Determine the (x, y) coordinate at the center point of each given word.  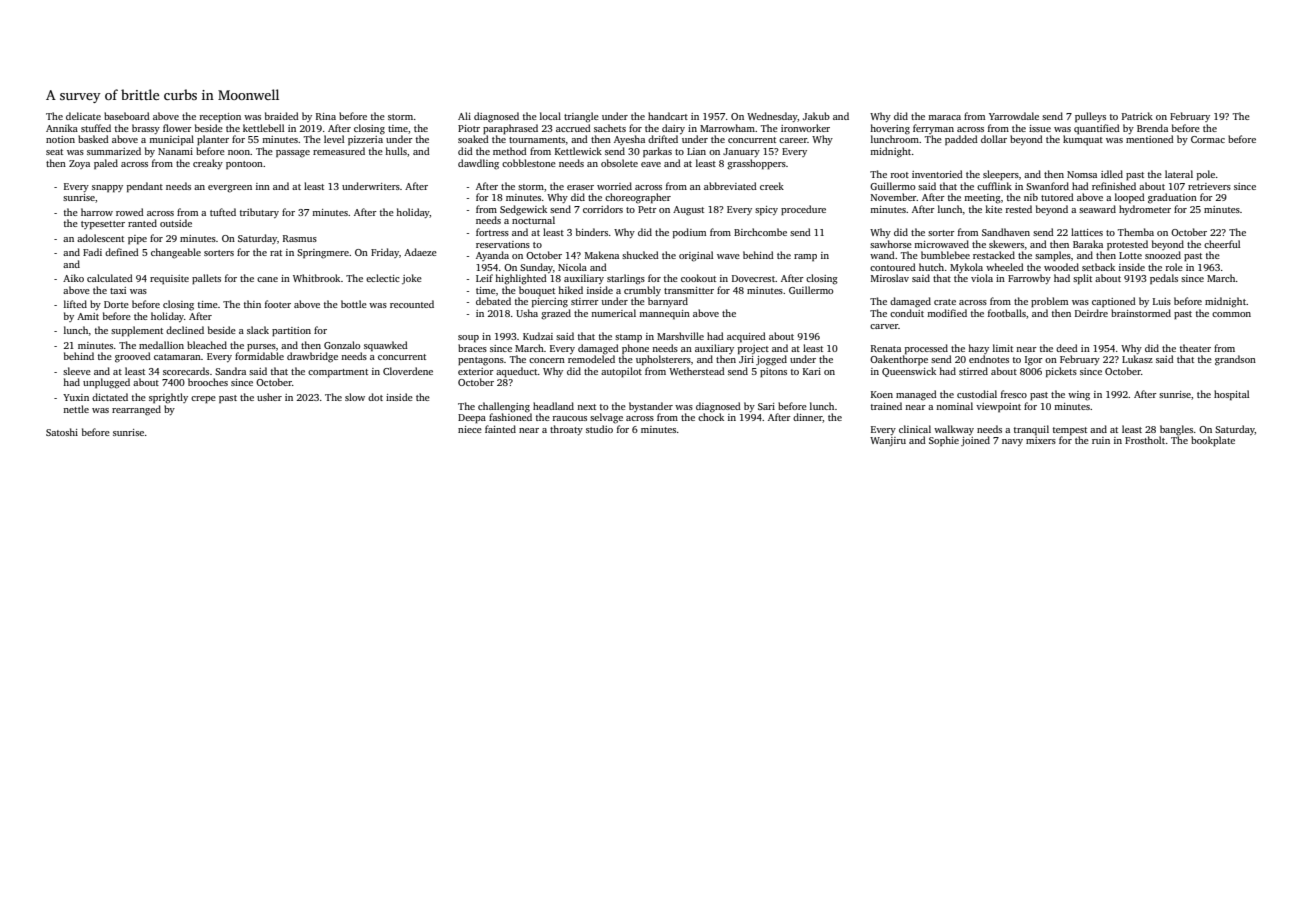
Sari (766, 406)
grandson (1235, 360)
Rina (326, 116)
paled (106, 164)
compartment (338, 373)
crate (945, 302)
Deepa (472, 419)
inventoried (937, 174)
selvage (606, 418)
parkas (657, 152)
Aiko (73, 278)
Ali (464, 116)
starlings (626, 279)
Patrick (1137, 116)
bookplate (1213, 441)
